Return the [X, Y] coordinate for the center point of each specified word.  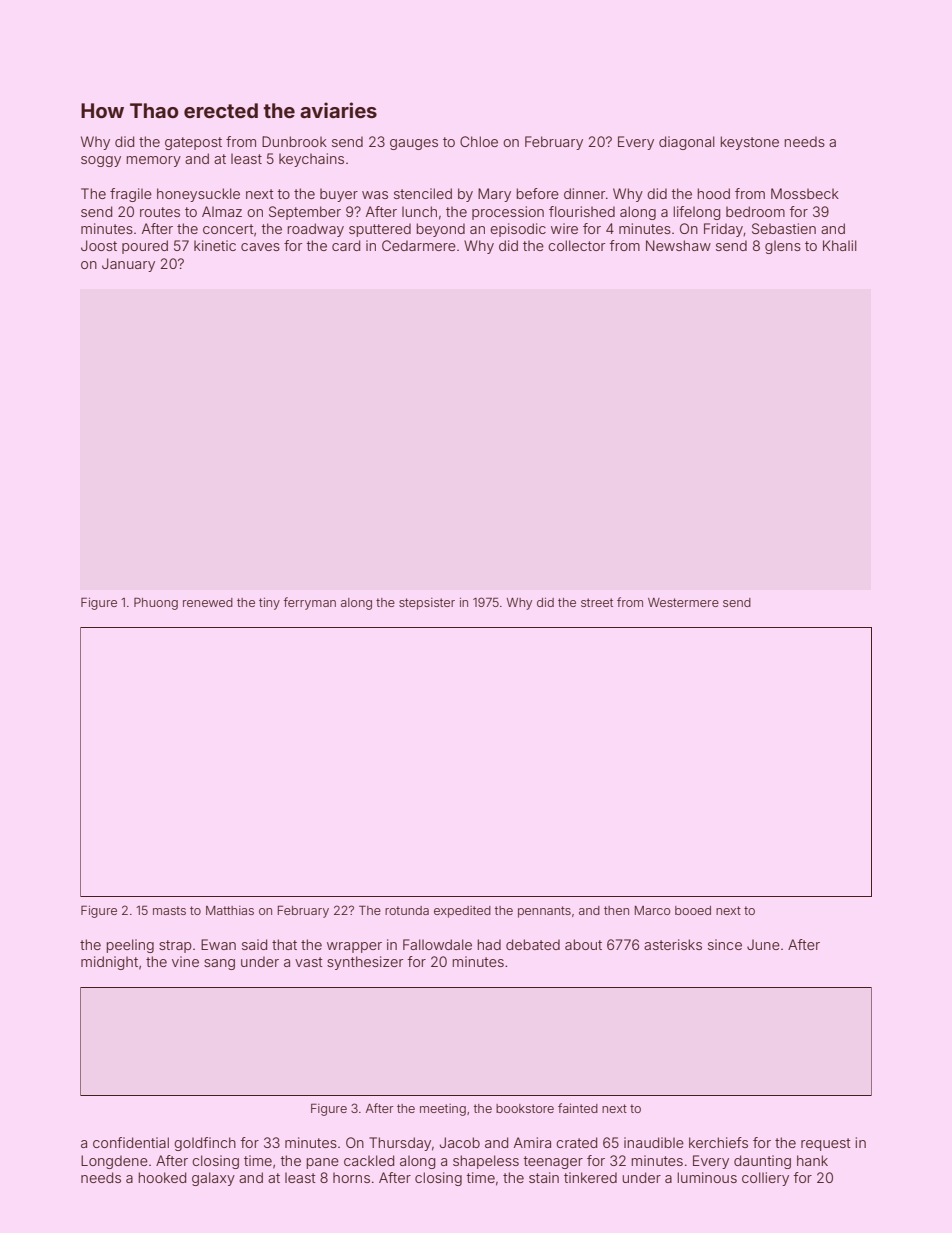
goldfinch [205, 1144]
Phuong [156, 604]
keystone [750, 143]
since [725, 944]
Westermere [683, 602]
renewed [208, 602]
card [346, 245]
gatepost [193, 143]
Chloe [479, 141]
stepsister [427, 604]
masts [169, 910]
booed [693, 910]
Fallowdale [437, 944]
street [597, 602]
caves [260, 247]
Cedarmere [419, 245]
